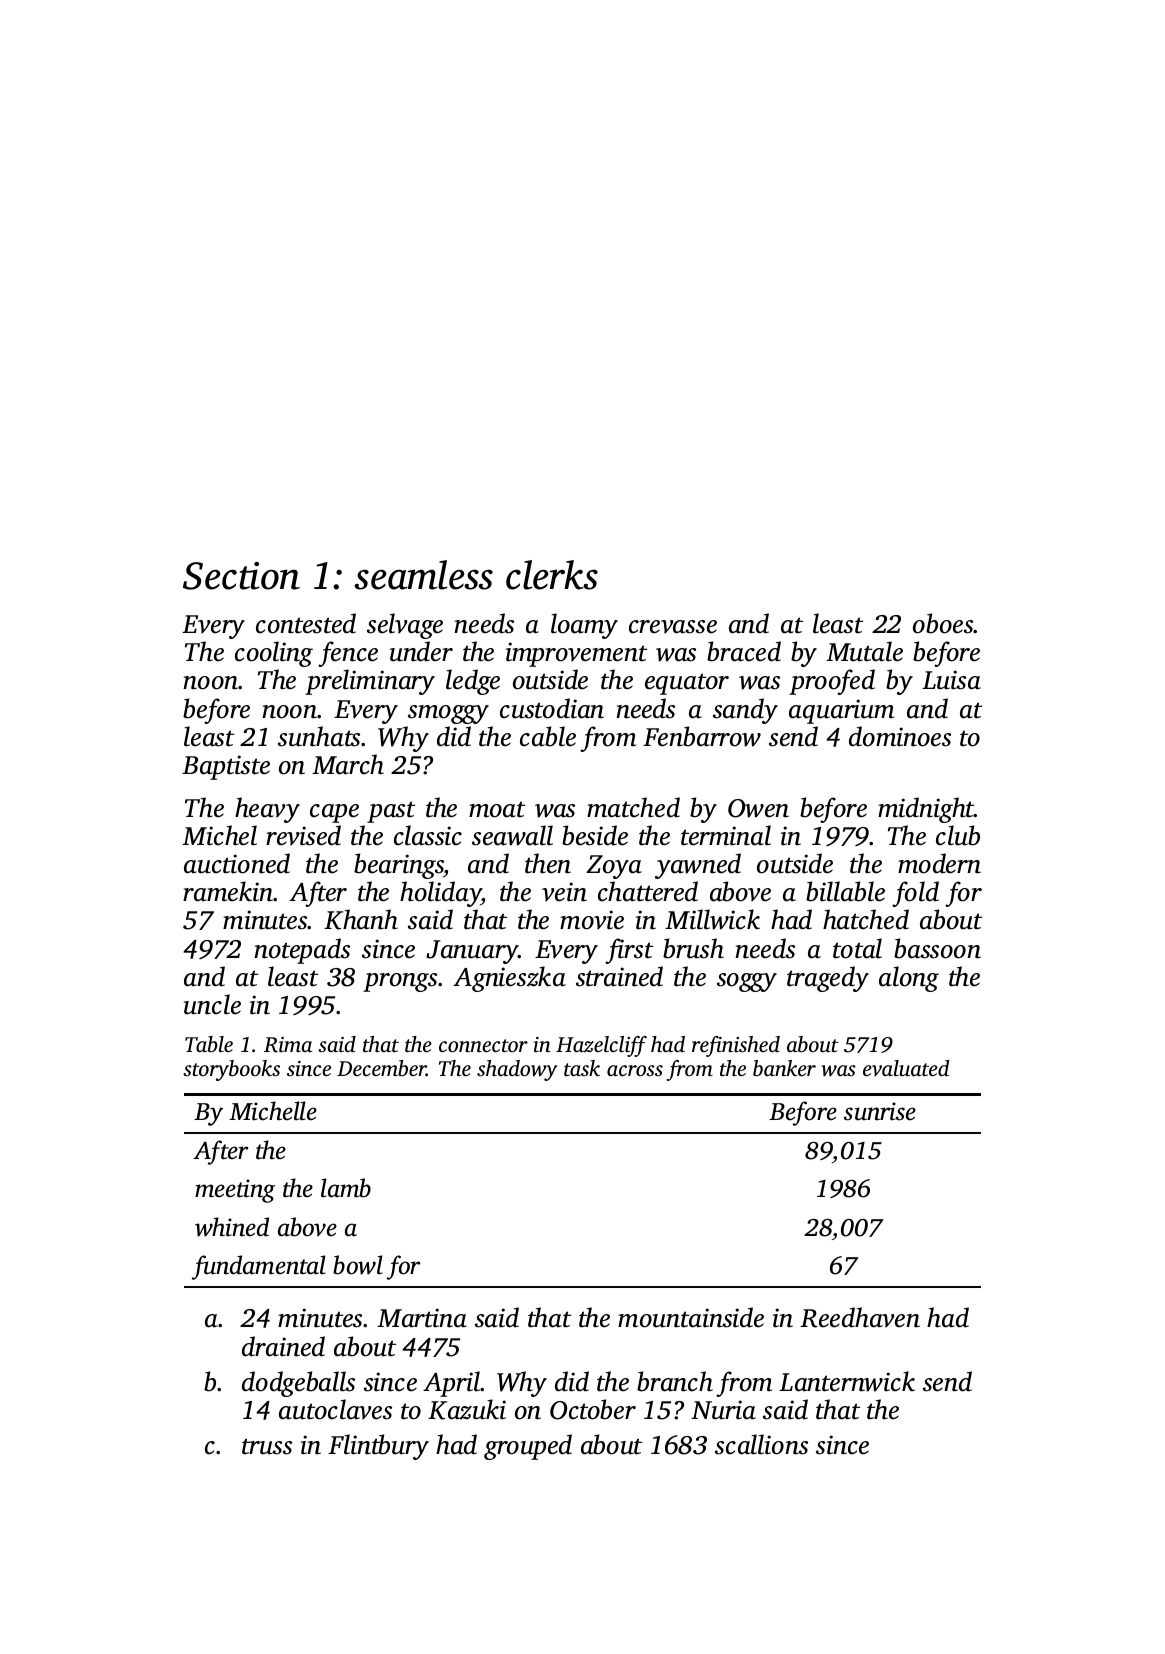 The image size is (1165, 1654). Describe the element at coordinates (381, 1068) in the document. I see `December` at that location.
